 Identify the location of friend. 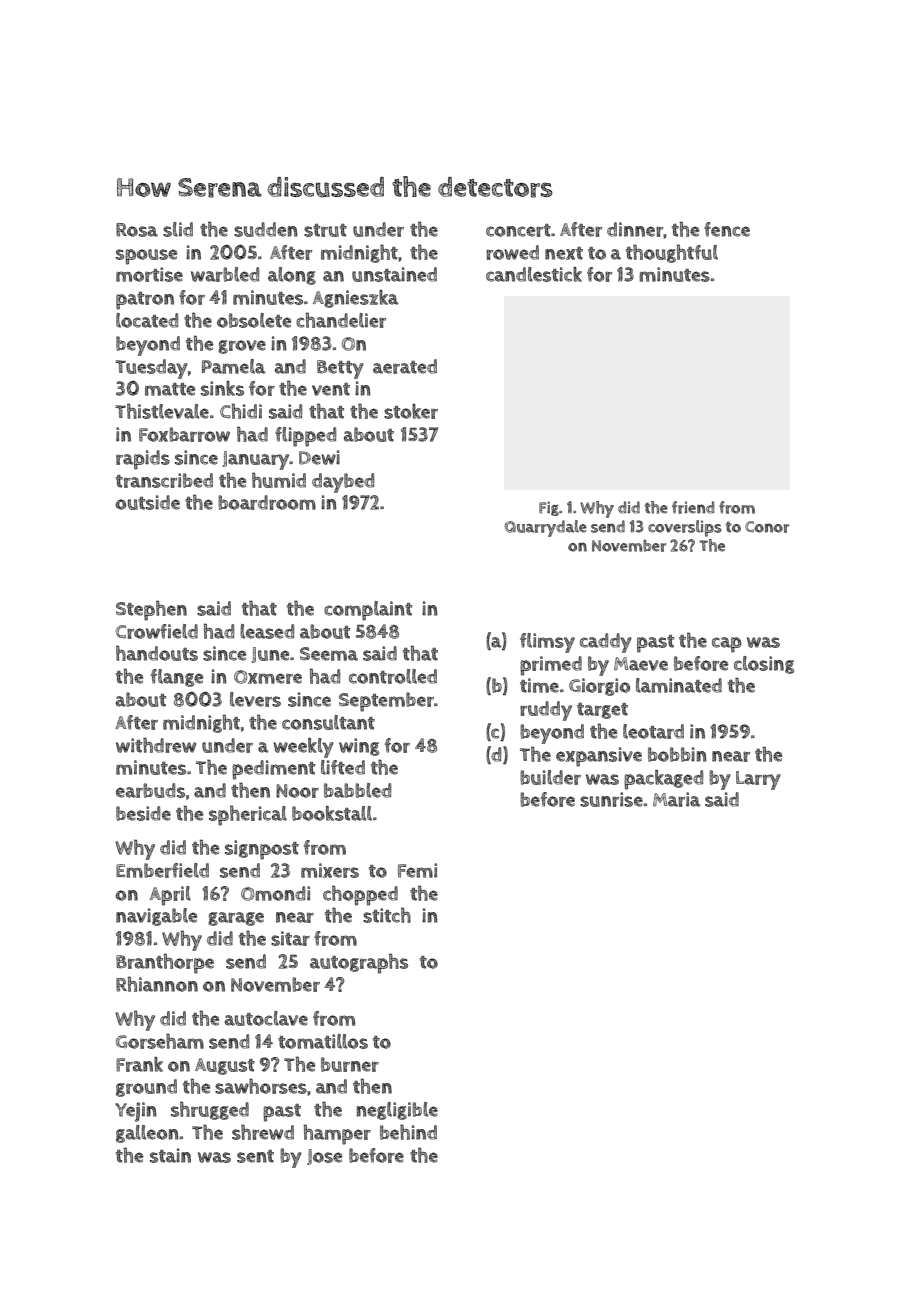
(693, 507).
